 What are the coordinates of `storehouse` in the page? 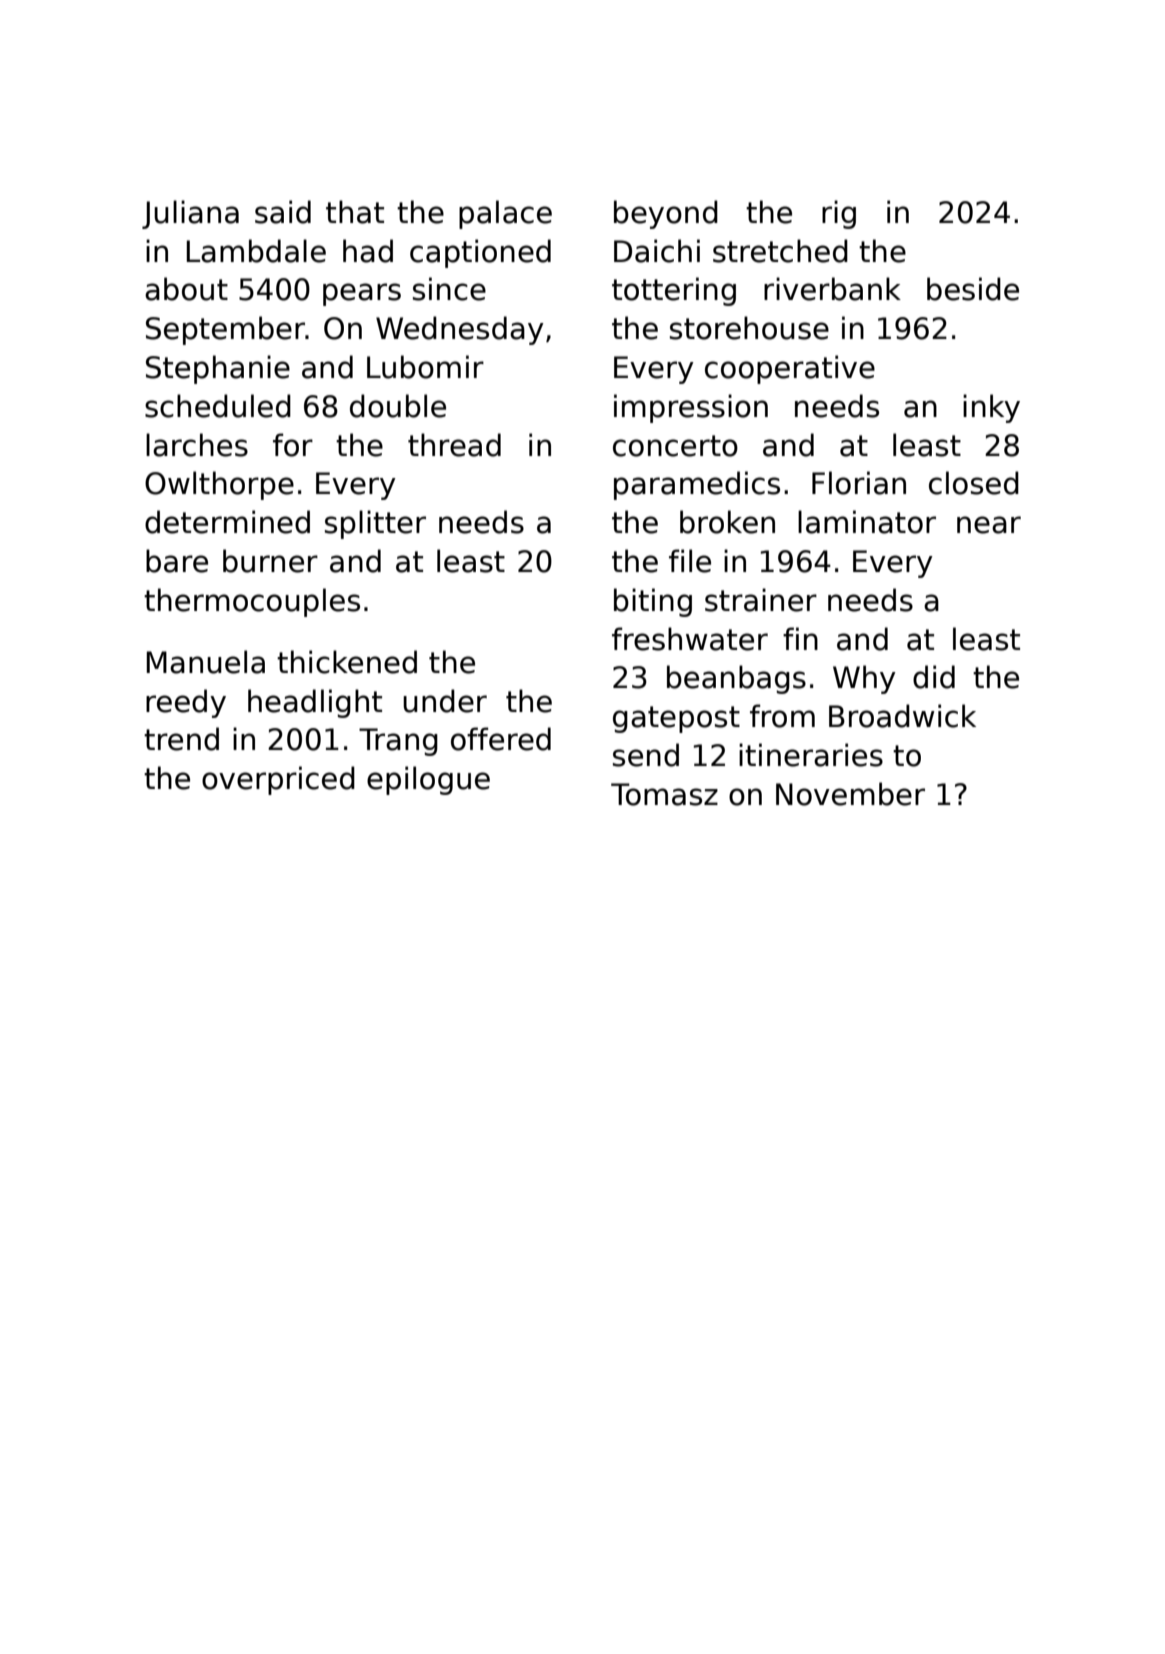 It's located at (749, 328).
